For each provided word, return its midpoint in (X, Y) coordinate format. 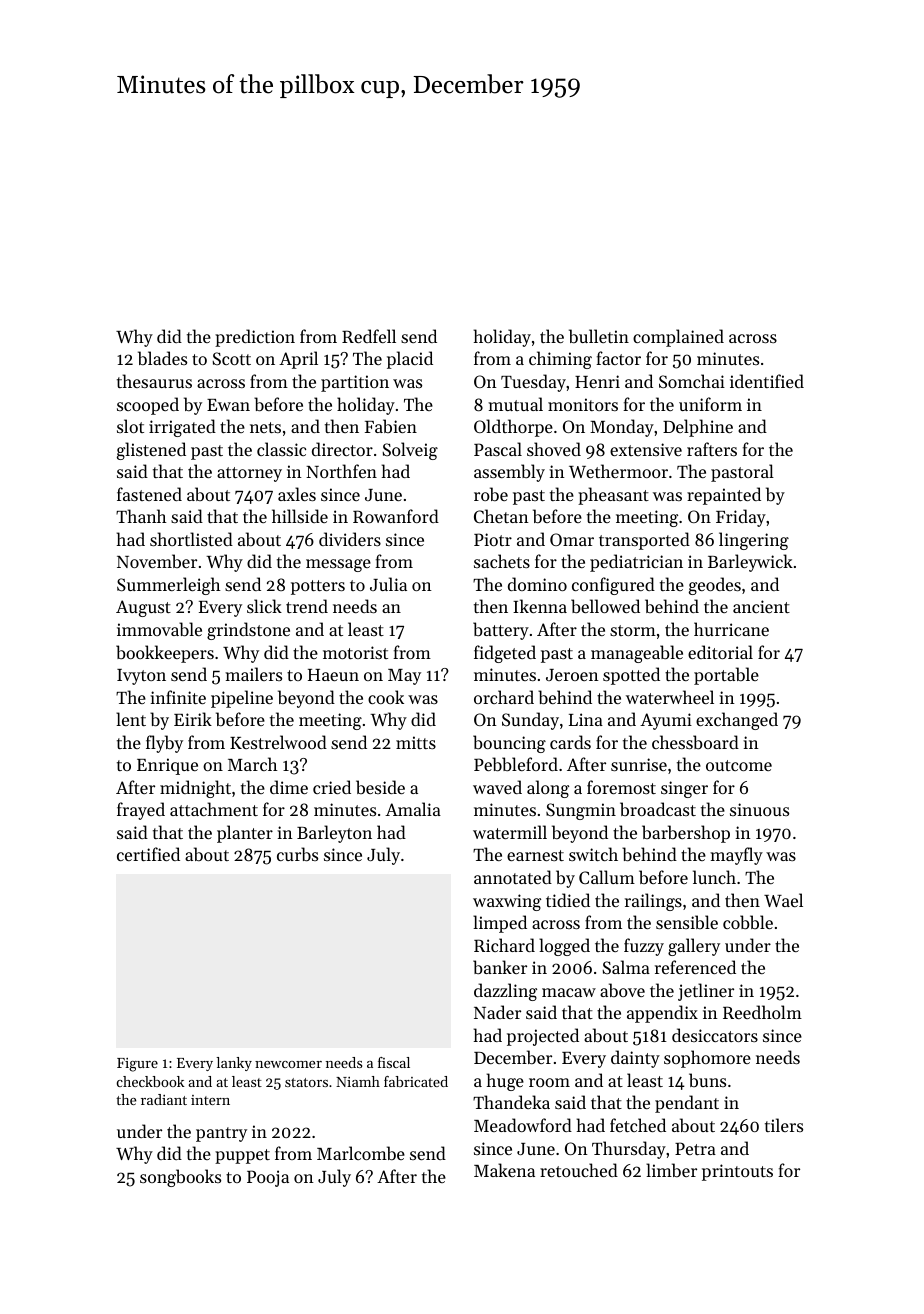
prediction (255, 338)
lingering (754, 541)
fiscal (394, 1062)
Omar (572, 539)
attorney (249, 474)
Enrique (167, 766)
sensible (687, 922)
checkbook (151, 1081)
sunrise (639, 764)
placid (410, 360)
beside (380, 787)
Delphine (698, 428)
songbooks (180, 1178)
